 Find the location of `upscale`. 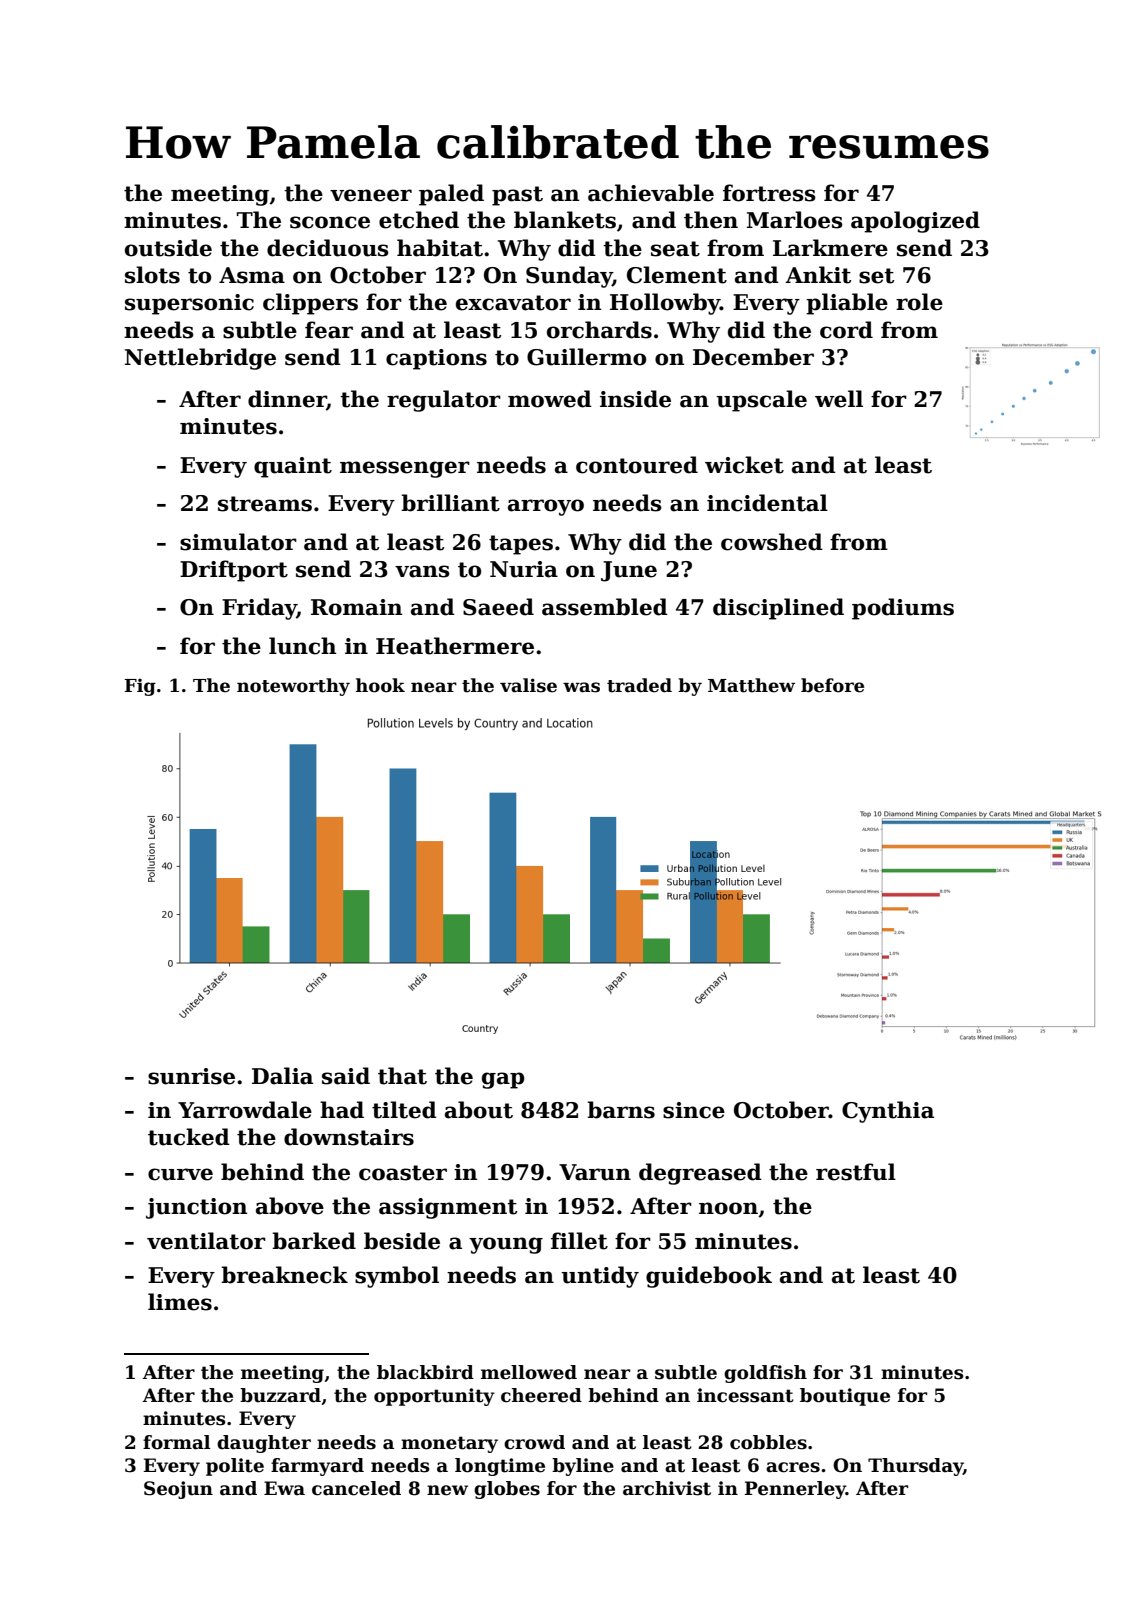

upscale is located at coordinates (761, 401).
